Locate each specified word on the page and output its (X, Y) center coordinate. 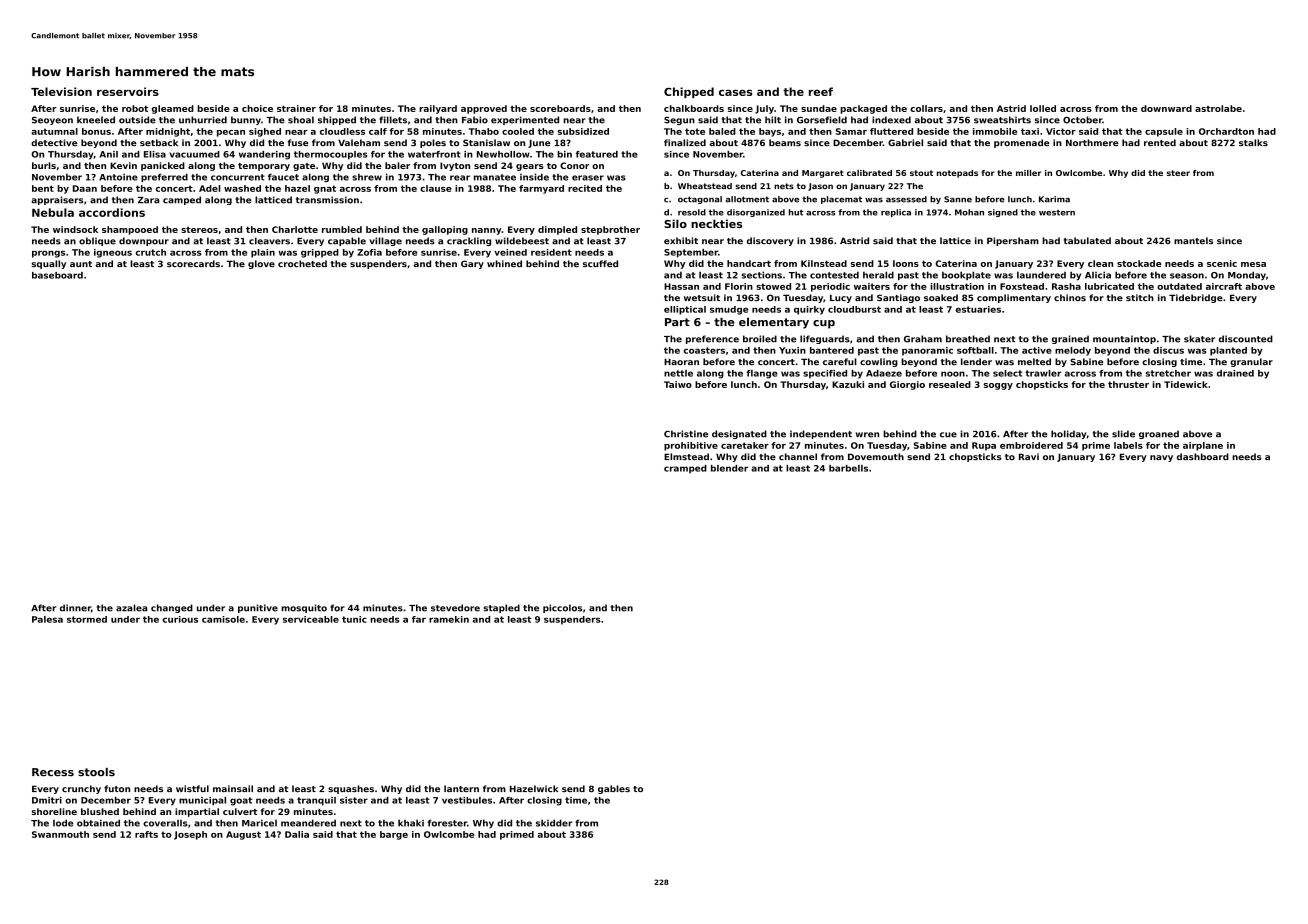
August (243, 835)
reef (821, 91)
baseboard (57, 275)
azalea (131, 608)
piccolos (562, 608)
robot (135, 108)
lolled (1043, 108)
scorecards (193, 263)
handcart (749, 263)
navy (1161, 458)
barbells (848, 468)
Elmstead (686, 456)
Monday (1247, 275)
